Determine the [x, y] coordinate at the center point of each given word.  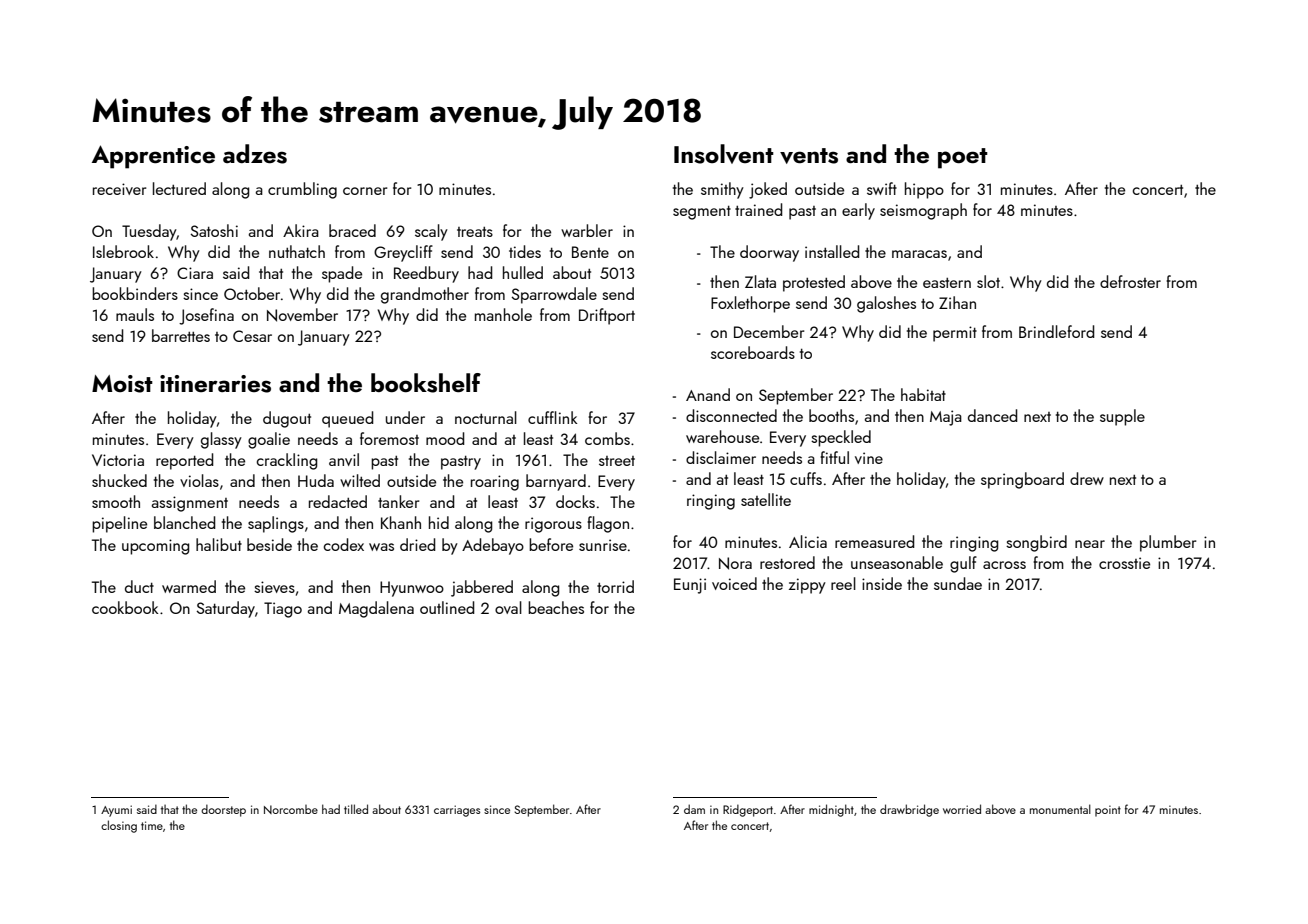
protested [814, 283]
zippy [807, 586]
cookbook [125, 607]
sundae [958, 583]
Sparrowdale [554, 295]
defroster [1130, 281]
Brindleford [1056, 331]
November [302, 315]
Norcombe [291, 809]
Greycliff [403, 253]
